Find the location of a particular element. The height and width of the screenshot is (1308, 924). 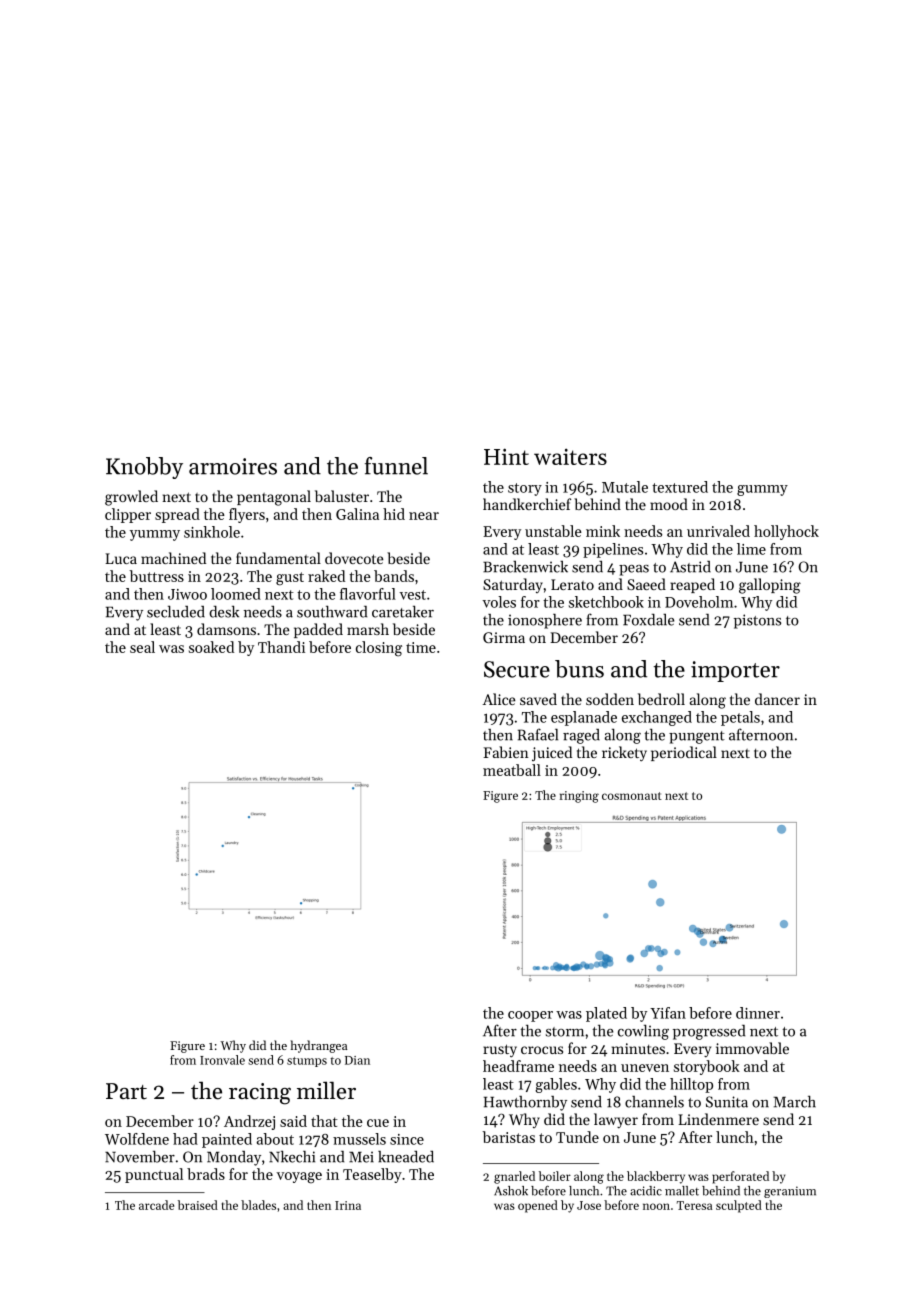

hollyhock is located at coordinates (786, 532).
